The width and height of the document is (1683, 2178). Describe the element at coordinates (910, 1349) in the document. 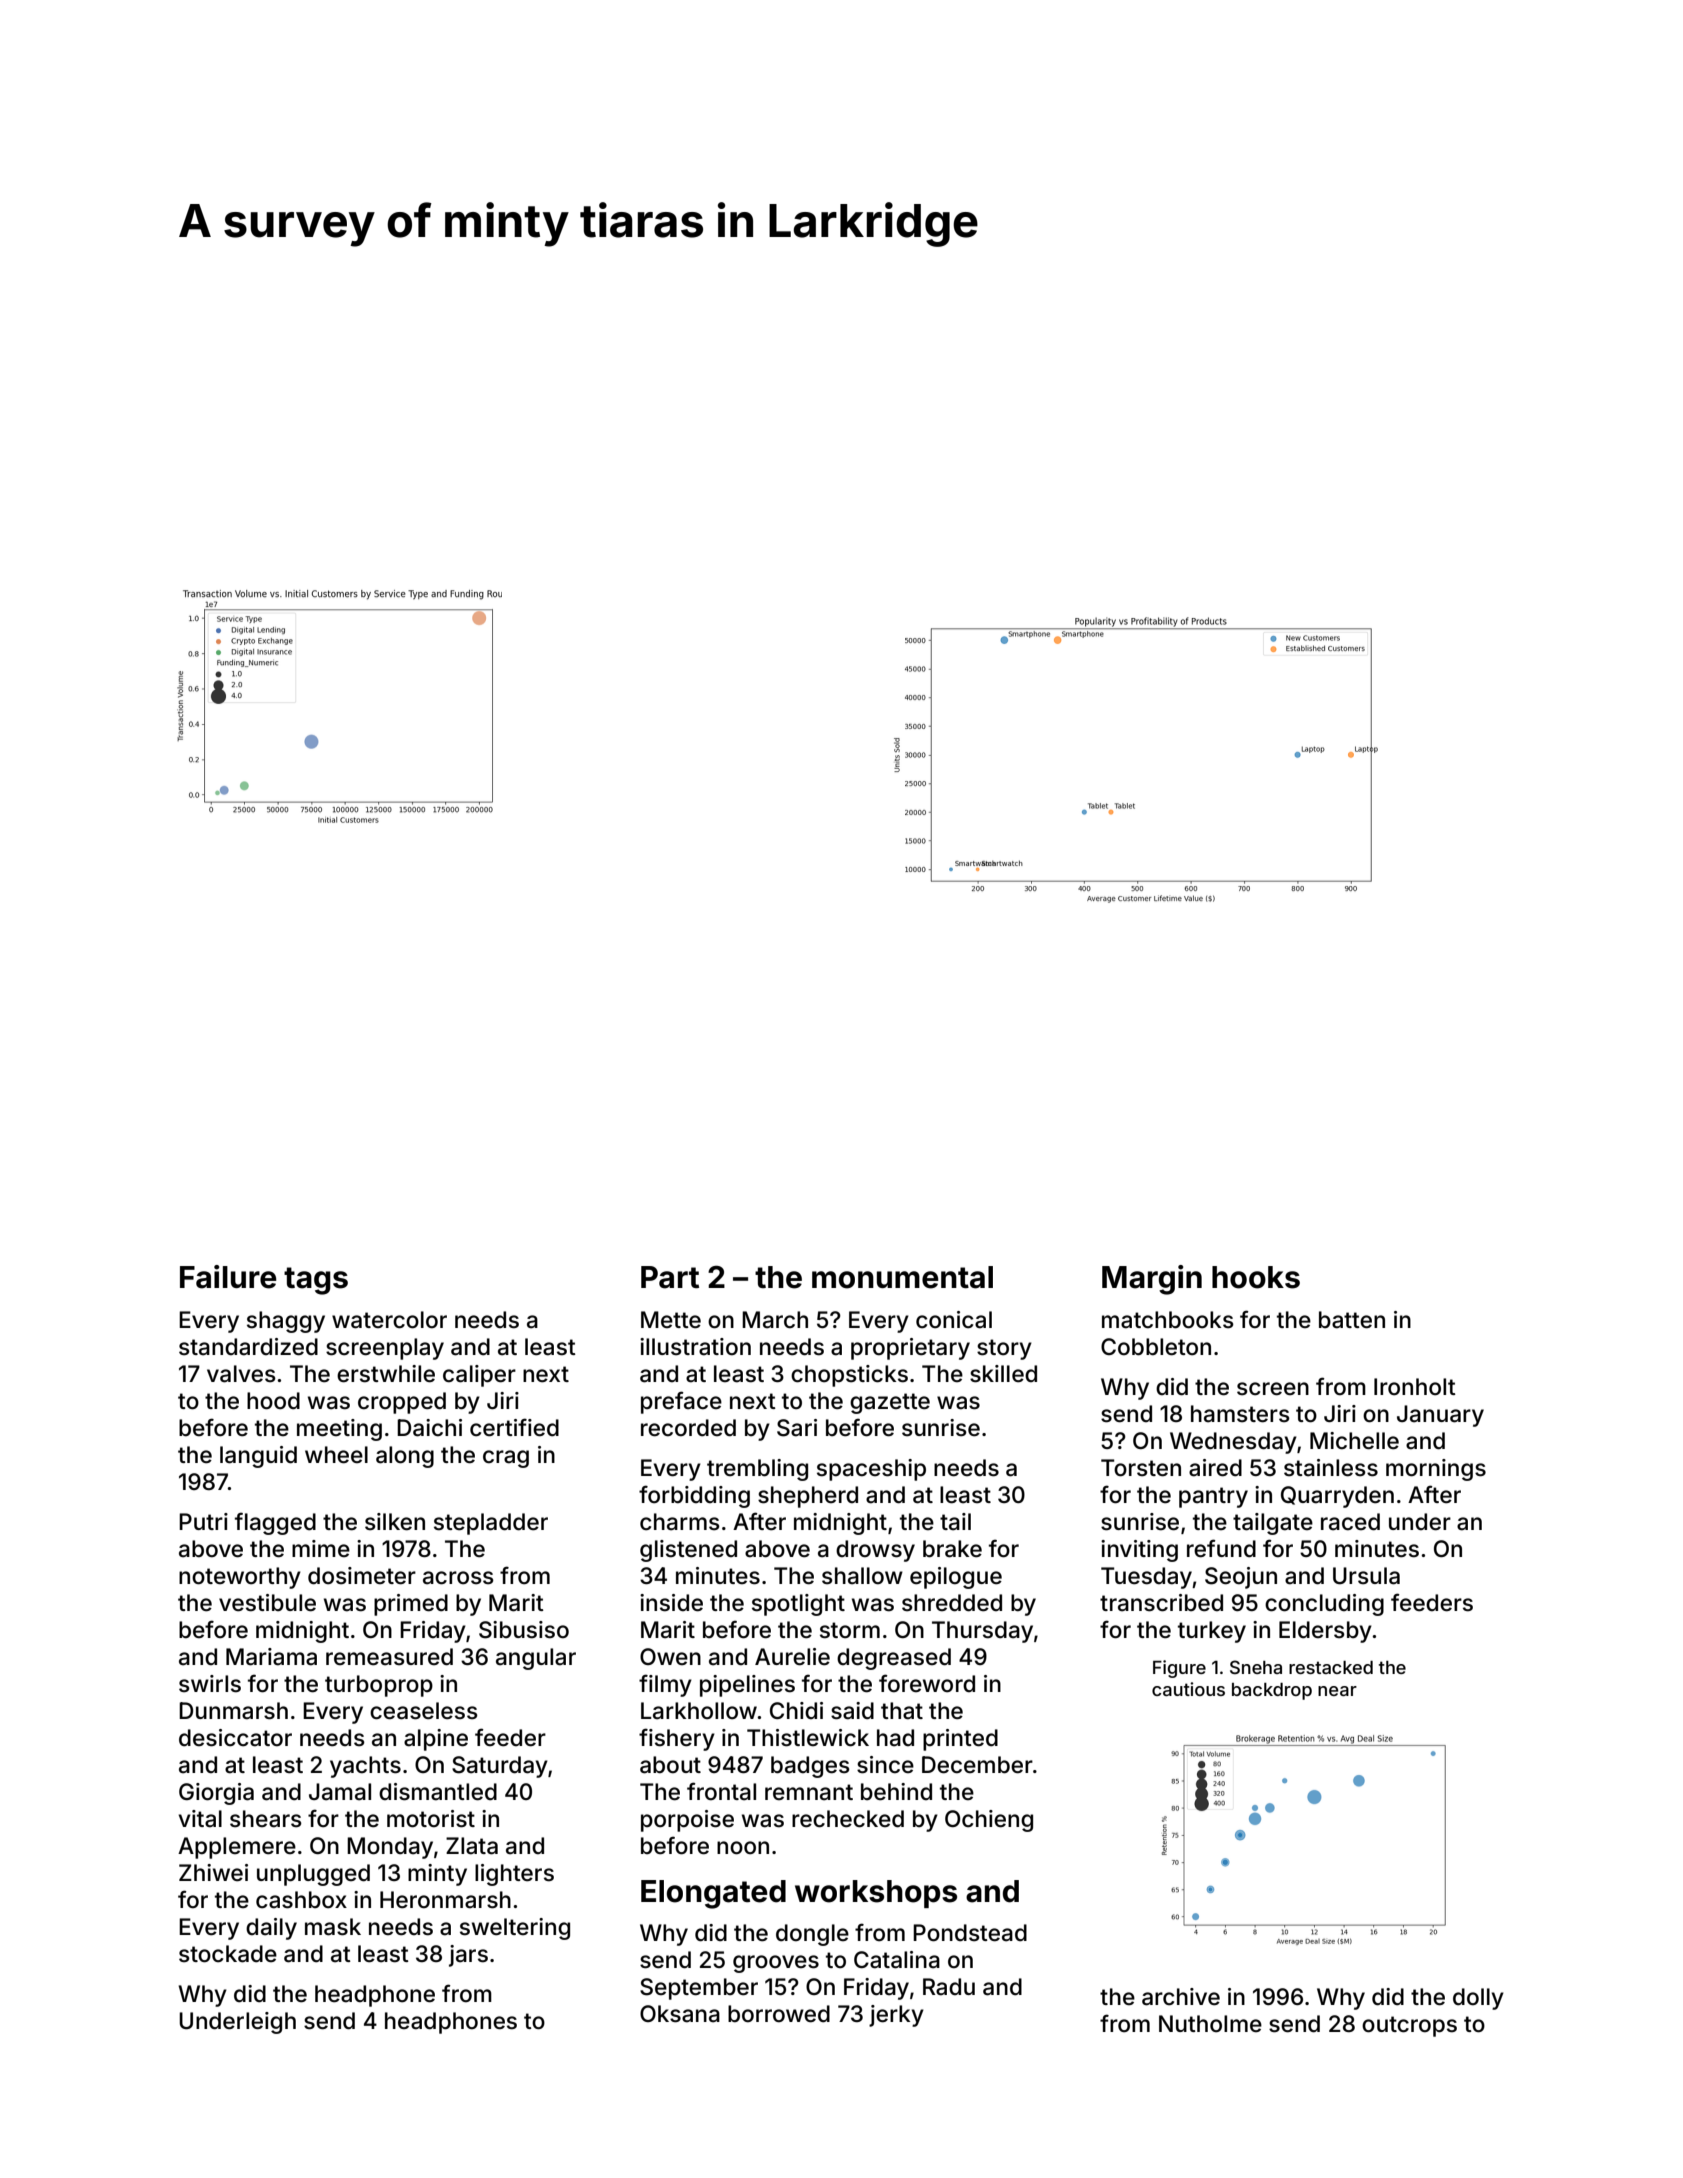

I see `proprietary` at that location.
